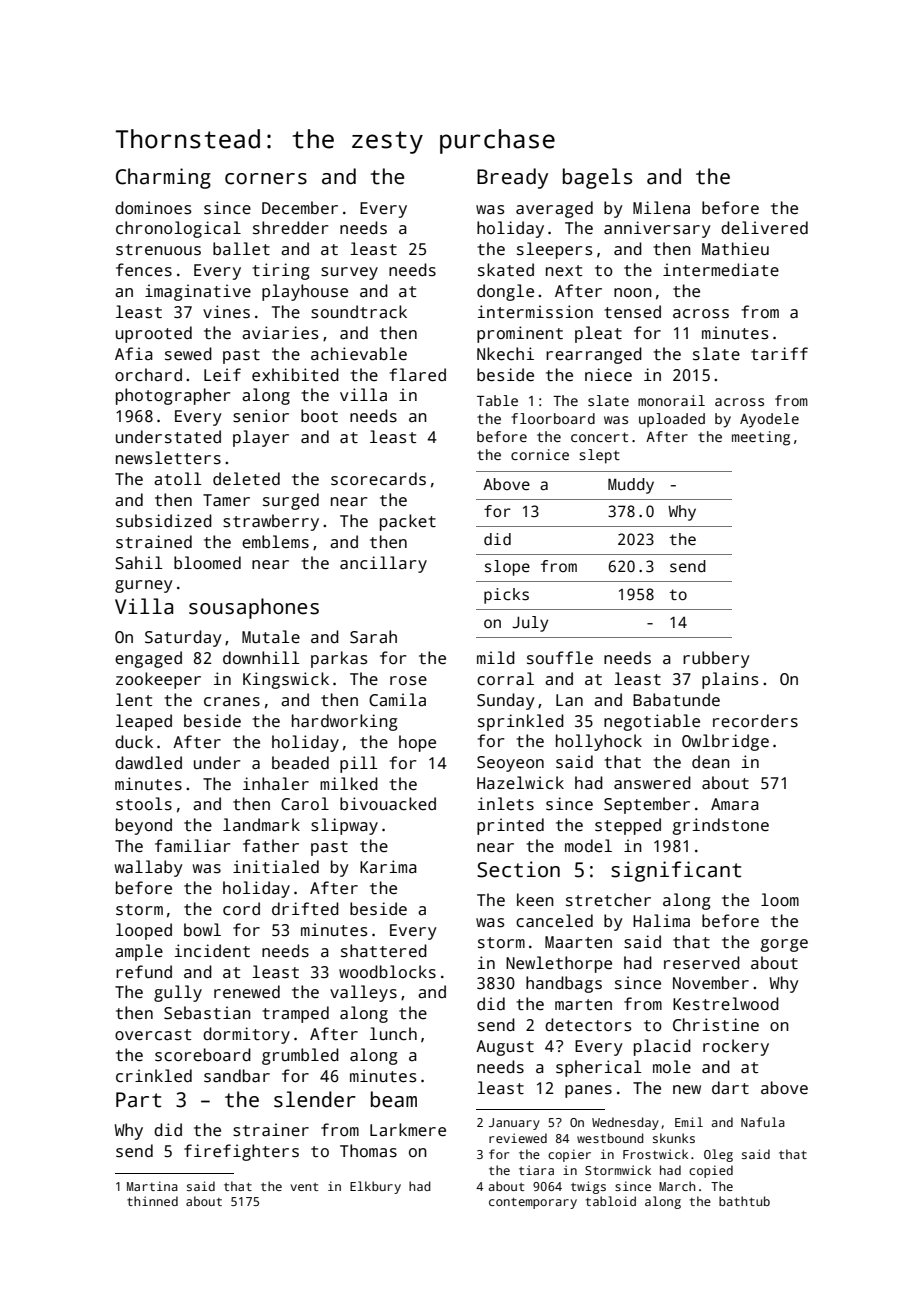 The height and width of the screenshot is (1308, 924). Describe the element at coordinates (359, 312) in the screenshot. I see `soundtrack` at that location.
